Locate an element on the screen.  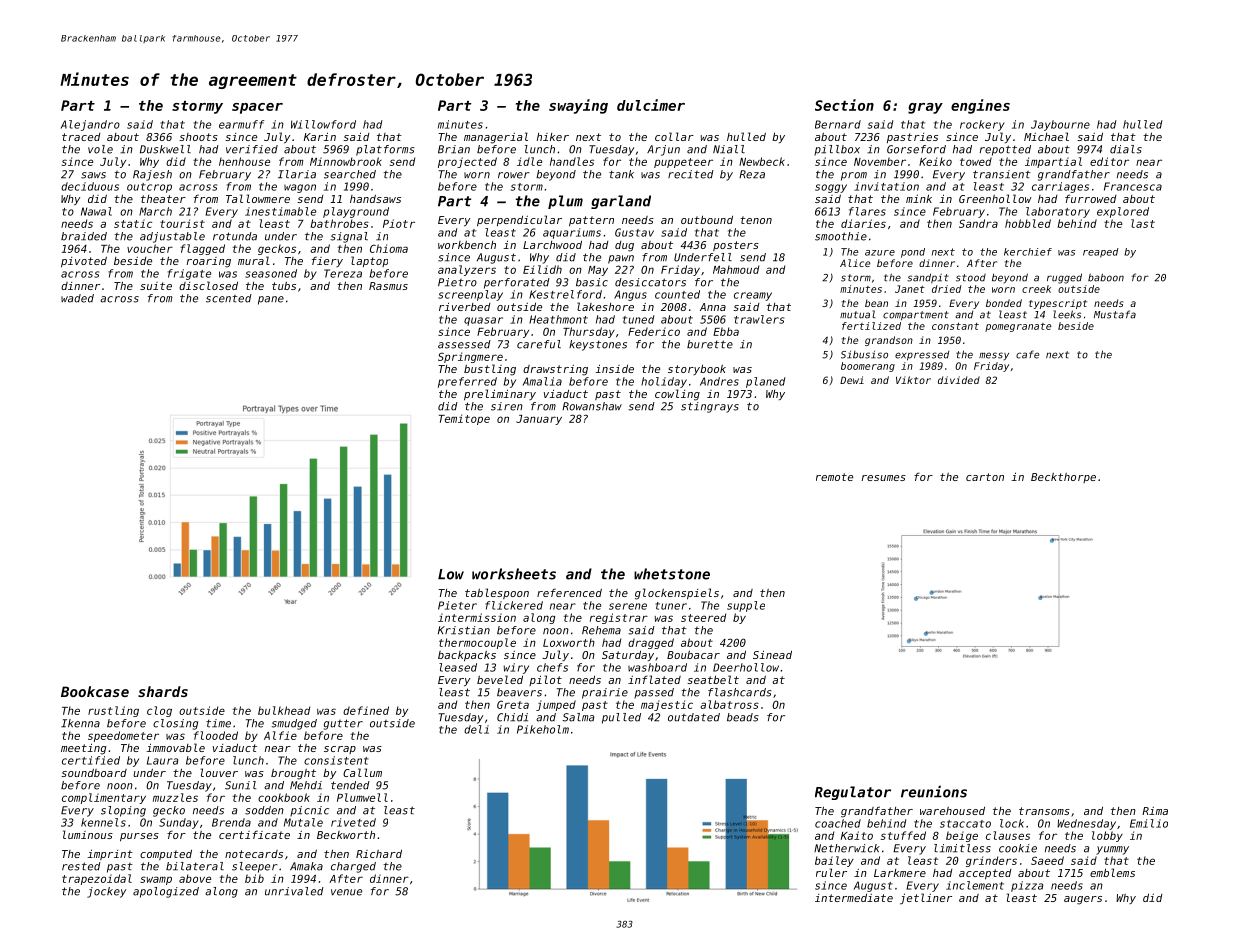
worksheets is located at coordinates (514, 574).
